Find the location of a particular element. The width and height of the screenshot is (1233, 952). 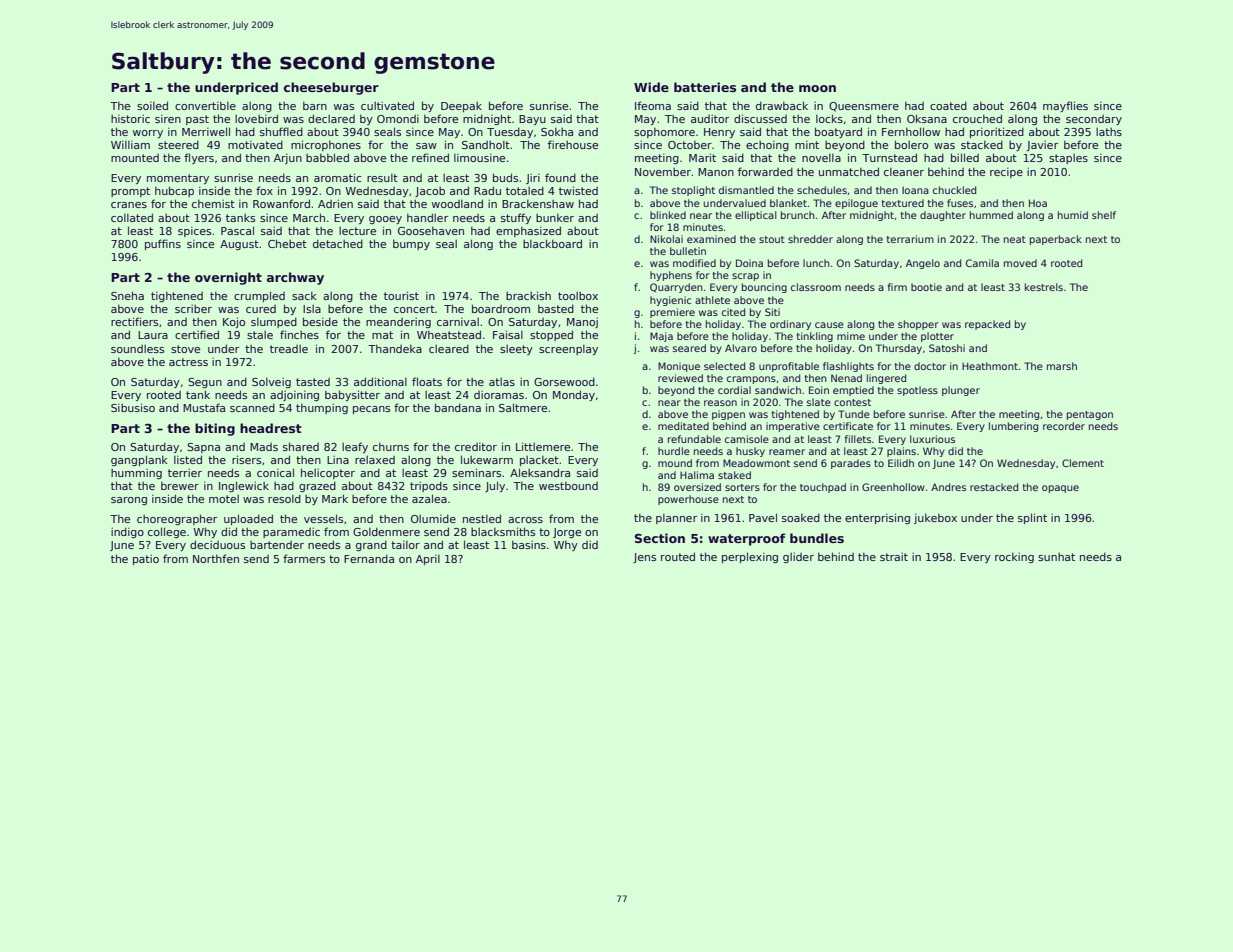

boatyard is located at coordinates (838, 132).
